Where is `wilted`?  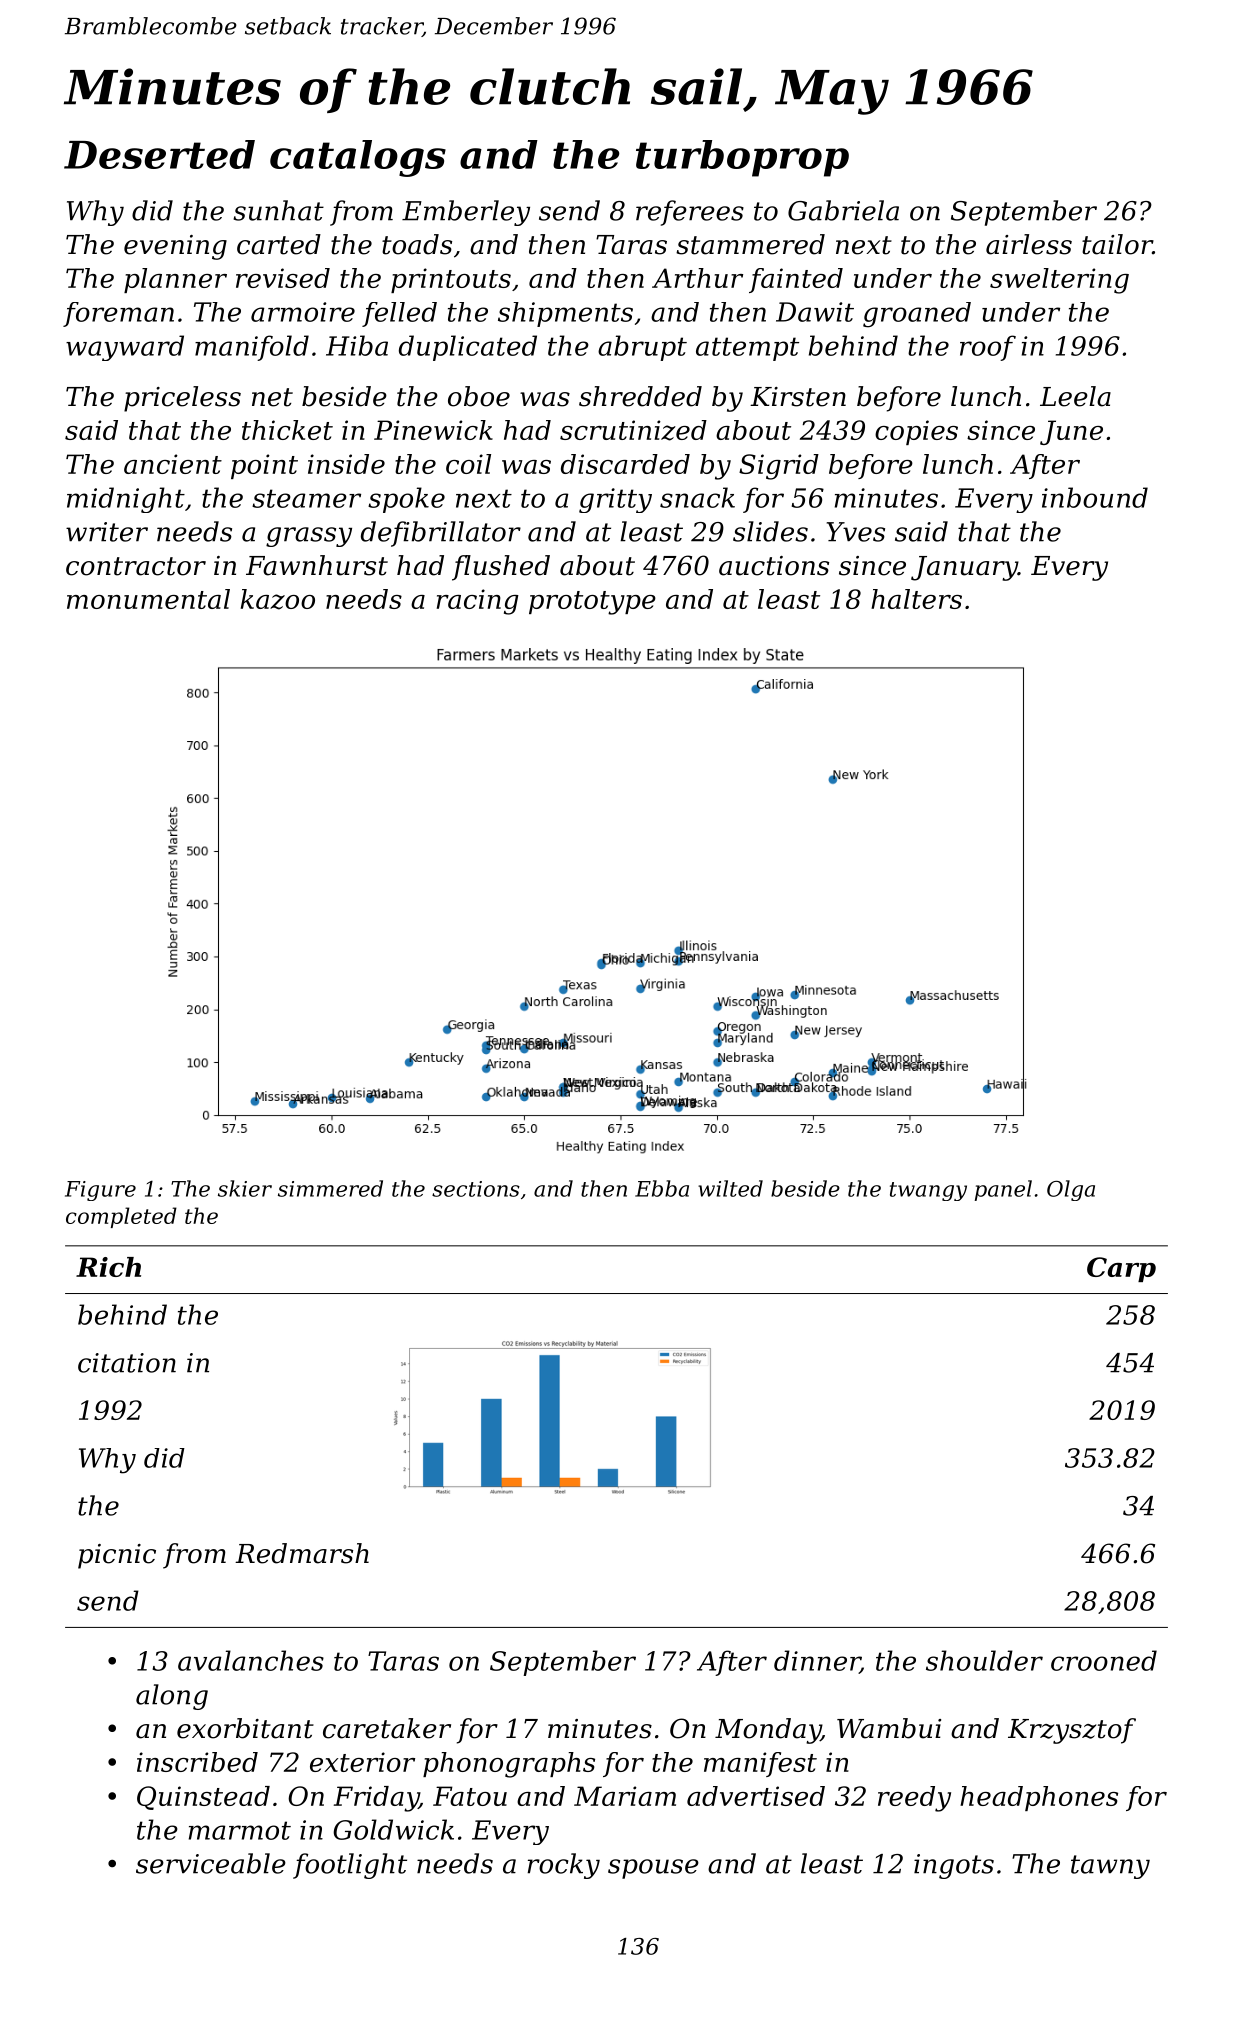
wilted is located at coordinates (730, 1188).
